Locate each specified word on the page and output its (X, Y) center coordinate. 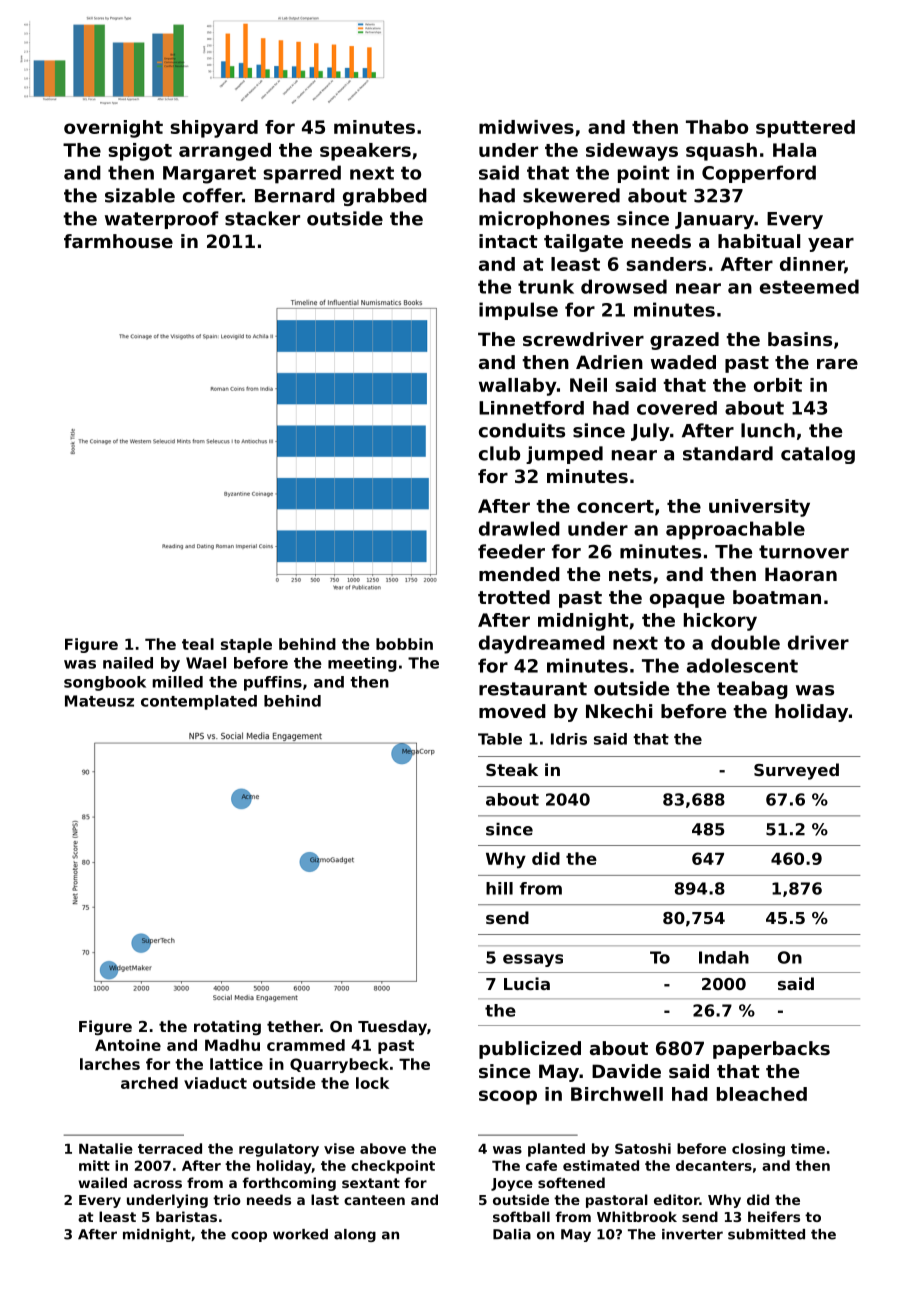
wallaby (518, 387)
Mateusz (99, 701)
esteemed (809, 286)
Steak (512, 769)
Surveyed (796, 771)
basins (800, 339)
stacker (262, 218)
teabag (752, 690)
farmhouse (118, 241)
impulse (518, 311)
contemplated (199, 702)
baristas (186, 1216)
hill (499, 888)
